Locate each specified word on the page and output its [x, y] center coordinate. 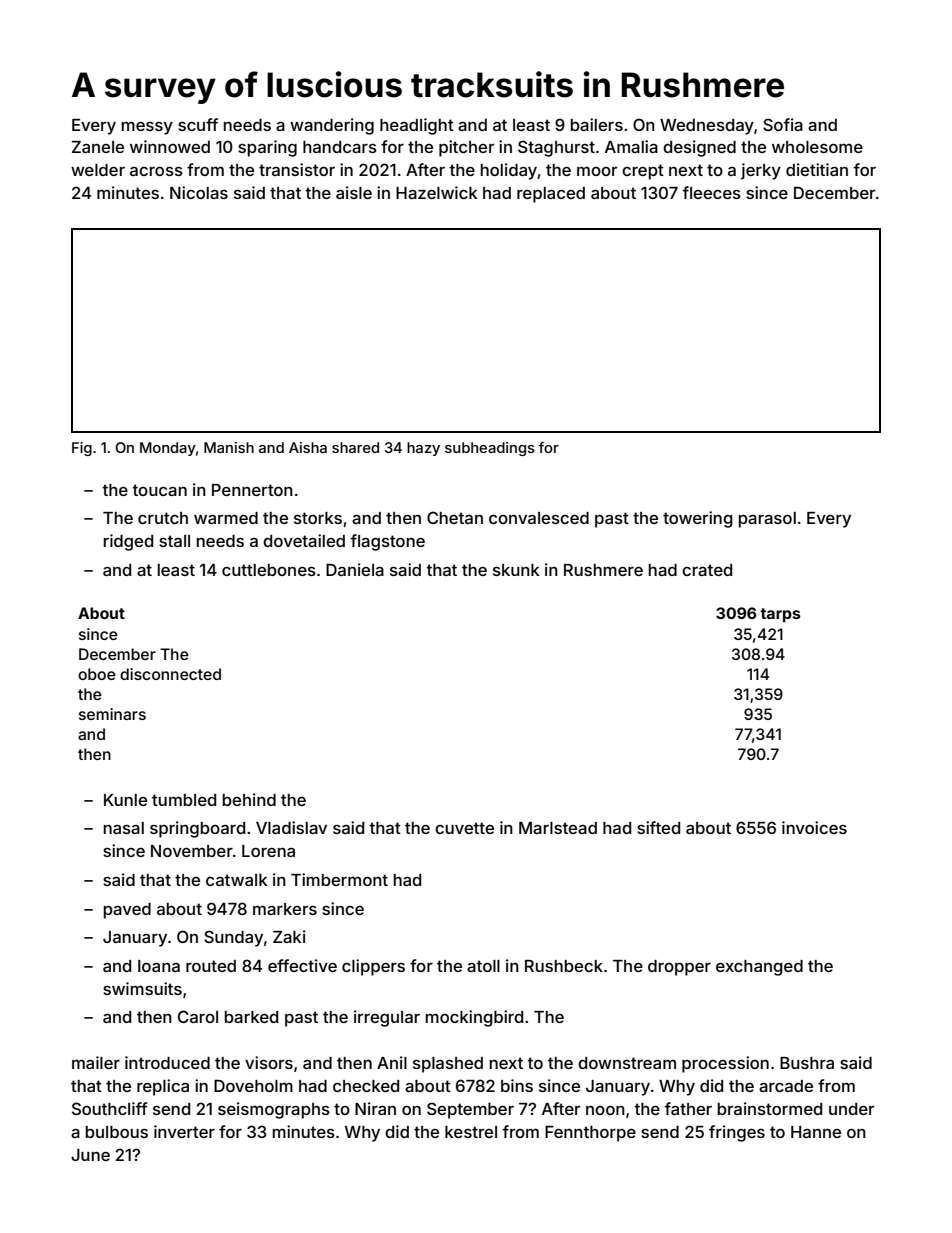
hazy [423, 449]
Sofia [783, 124]
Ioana [159, 966]
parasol [767, 520]
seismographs [274, 1110]
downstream [627, 1063]
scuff [198, 124]
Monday [168, 449]
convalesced [539, 518]
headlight [417, 126]
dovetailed [304, 540]
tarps [780, 615]
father [688, 1108]
